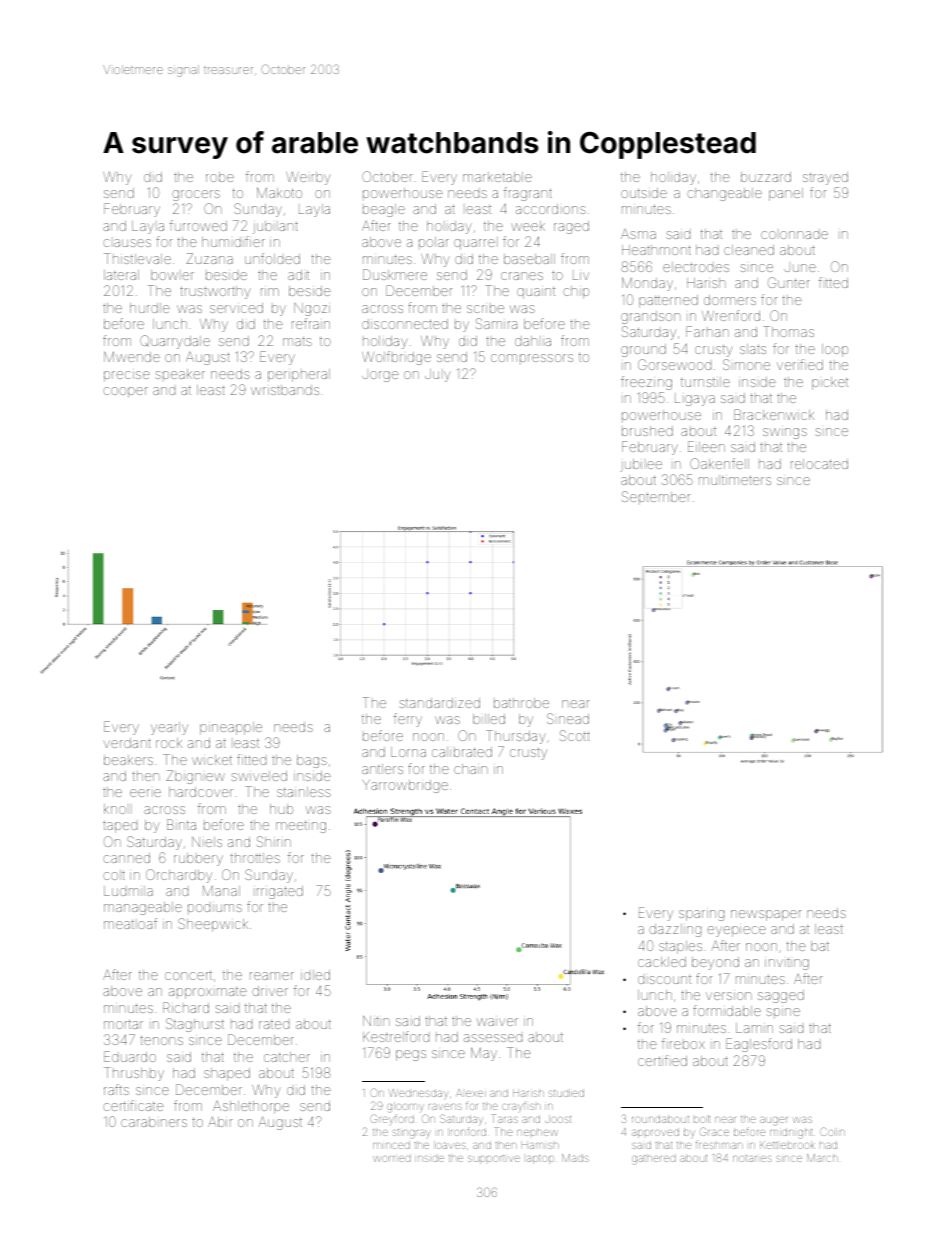 Image resolution: width=952 pixels, height=1233 pixels. What do you see at coordinates (497, 177) in the image?
I see `marketable` at bounding box center [497, 177].
